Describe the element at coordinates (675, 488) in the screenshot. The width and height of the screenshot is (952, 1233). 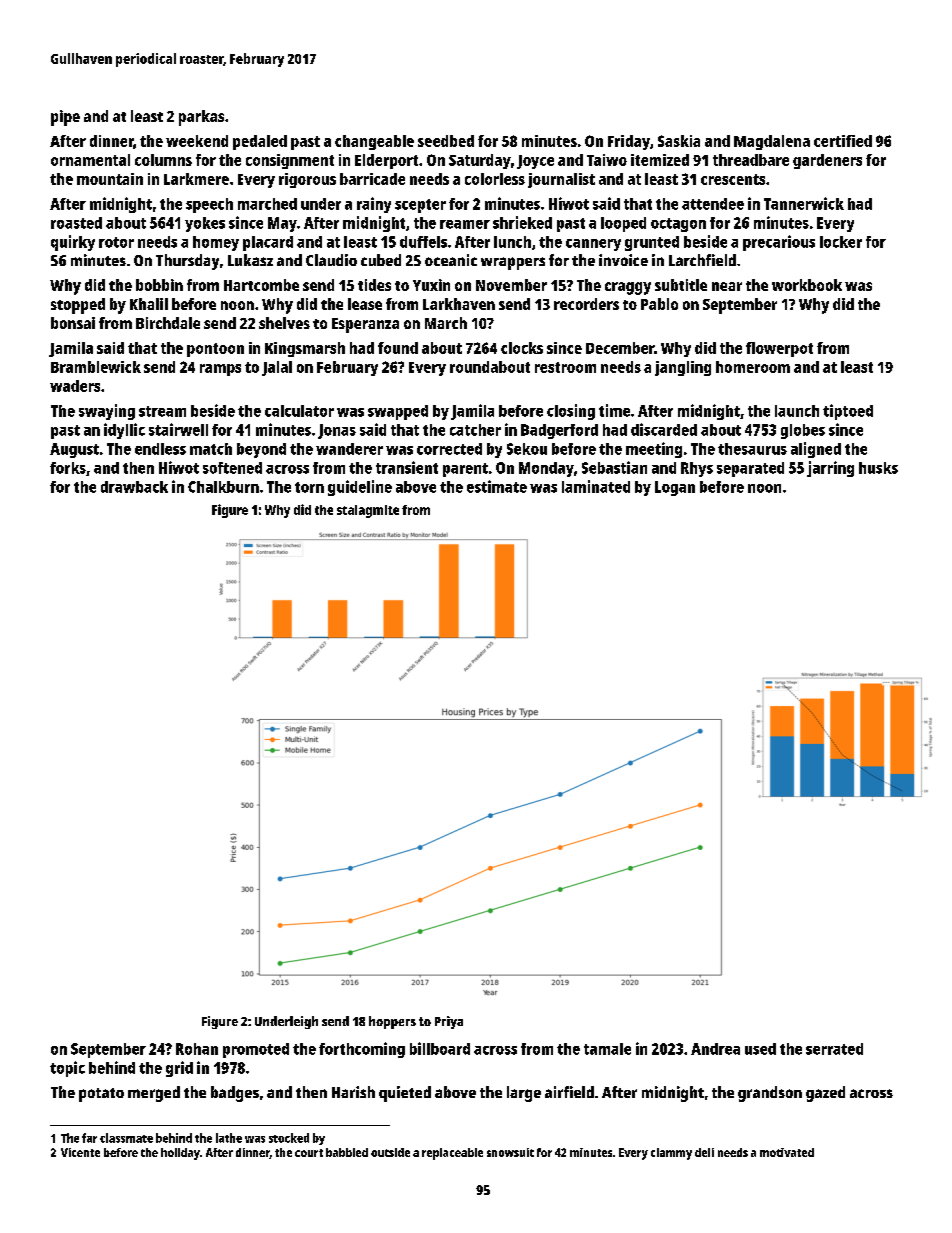
I see `Logan` at that location.
